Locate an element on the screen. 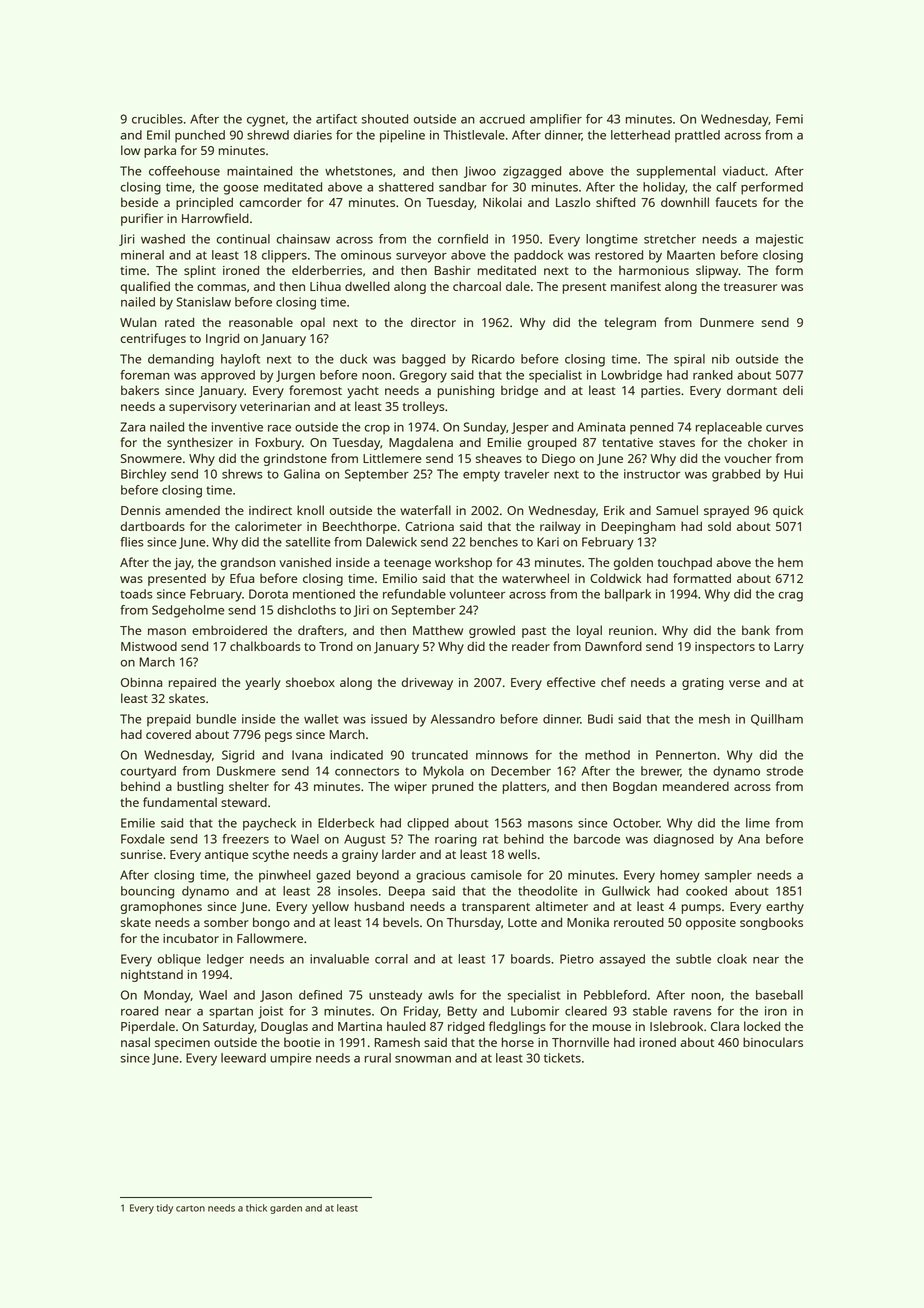 The width and height of the screenshot is (924, 1308). platters is located at coordinates (524, 787).
